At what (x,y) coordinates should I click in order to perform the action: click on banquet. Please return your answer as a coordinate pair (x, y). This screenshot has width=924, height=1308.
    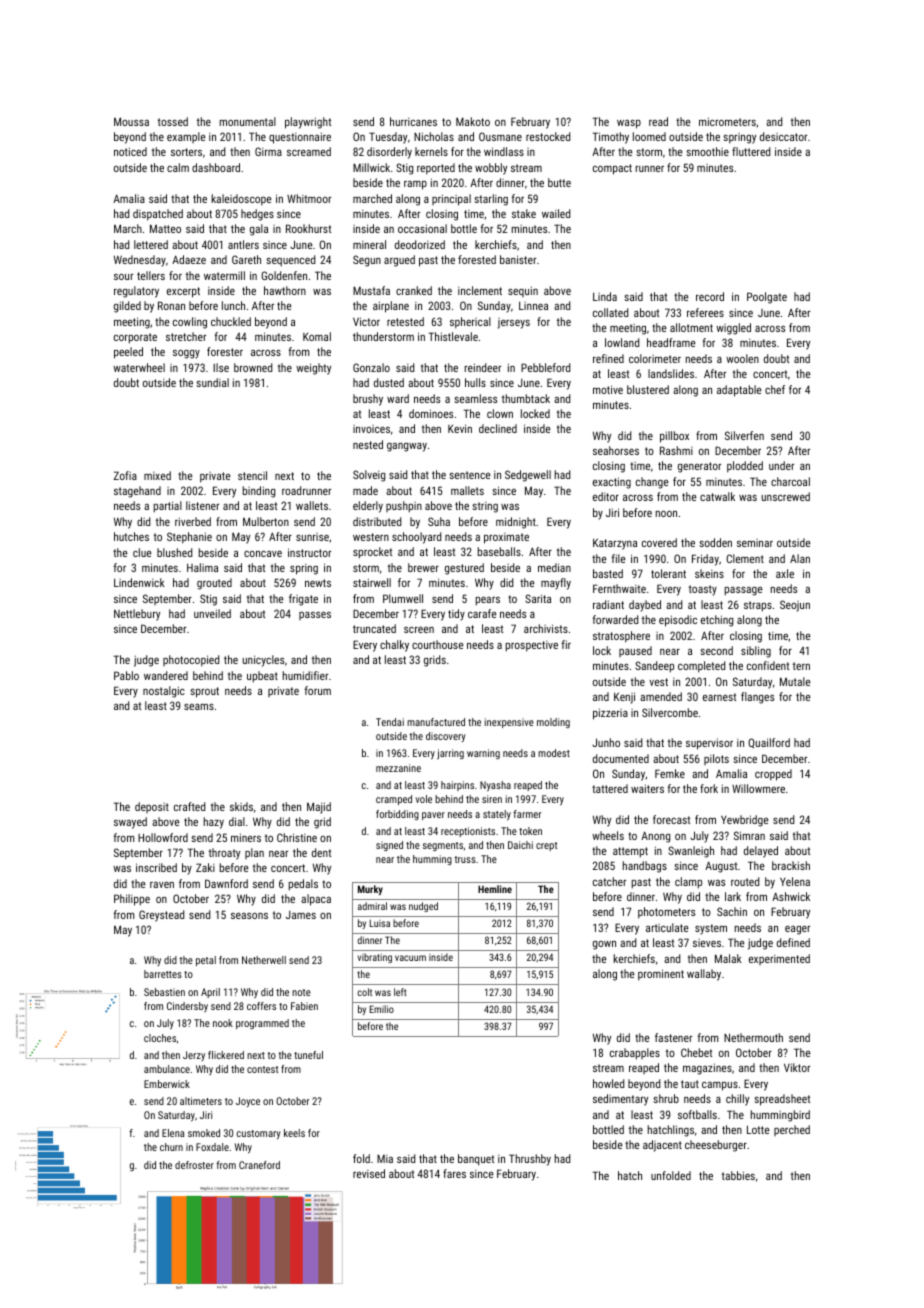
    Looking at the image, I should click on (476, 1160).
